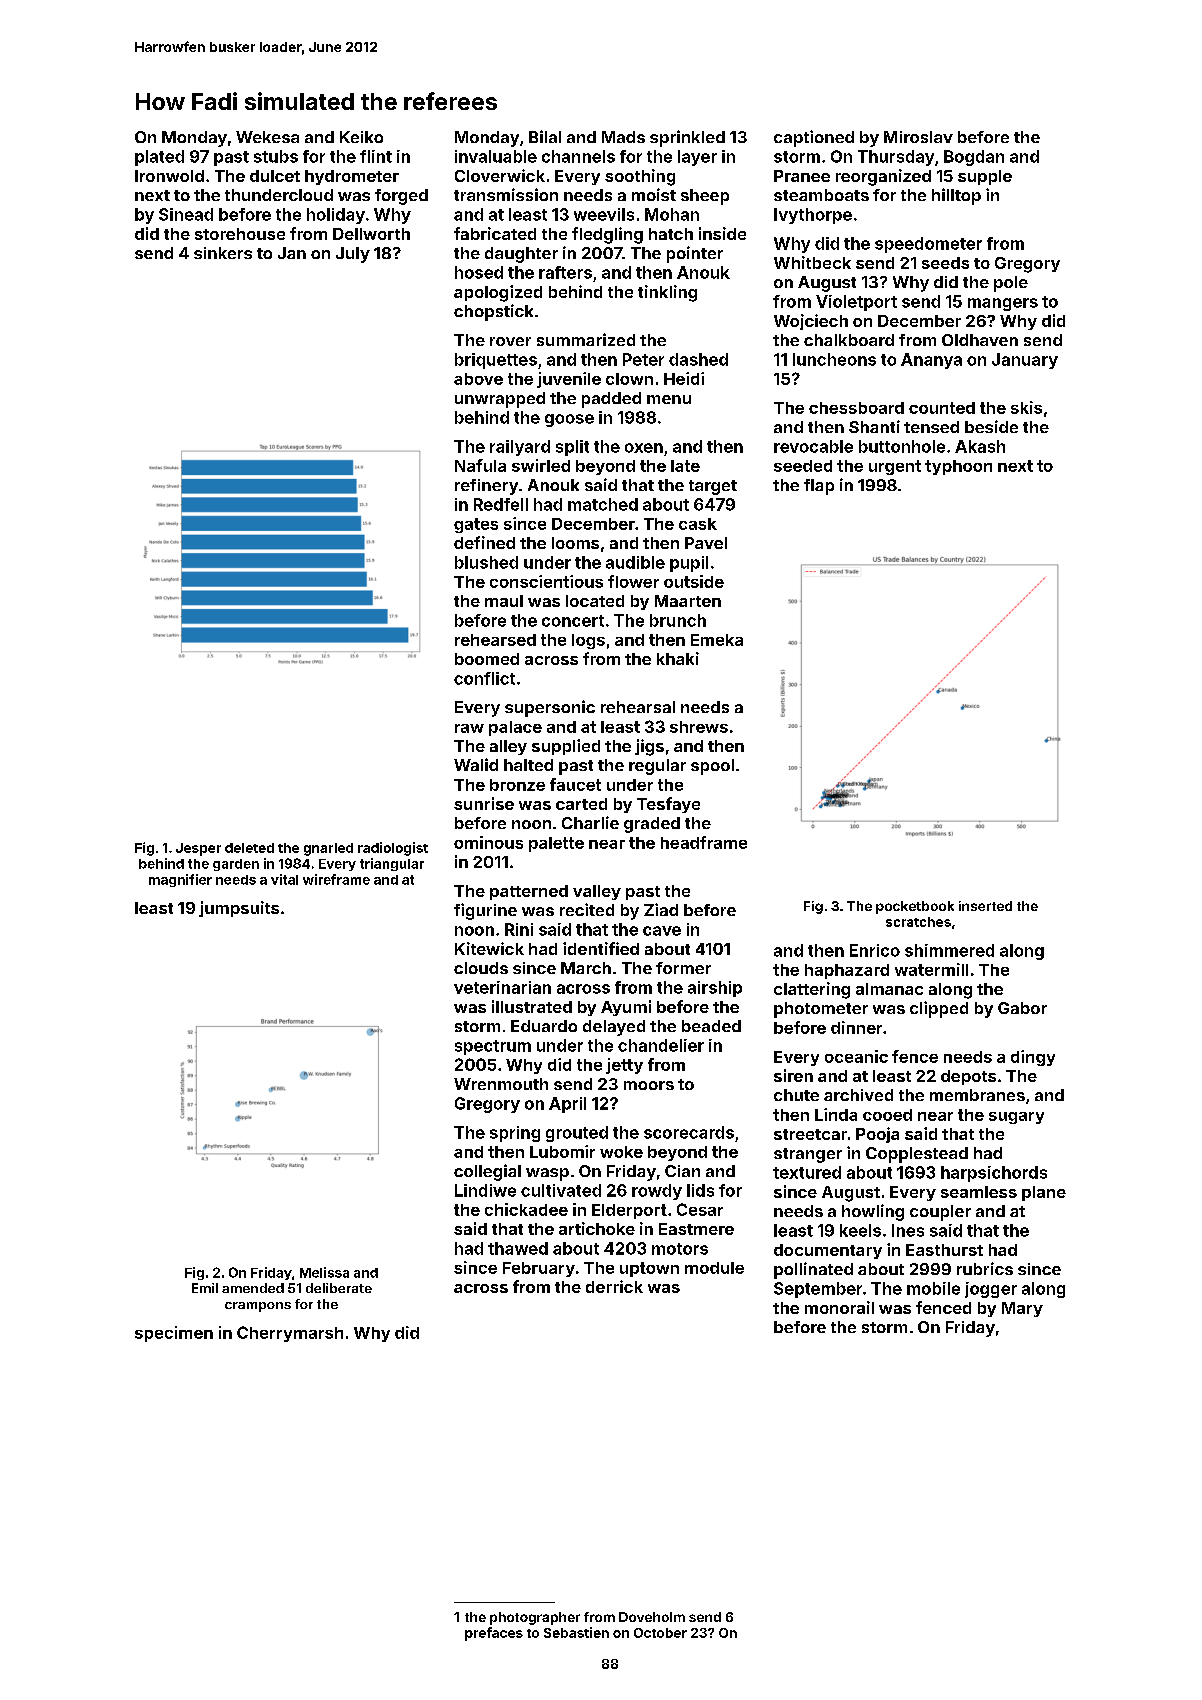 The height and width of the screenshot is (1700, 1202). Describe the element at coordinates (498, 293) in the screenshot. I see `apologized` at that location.
